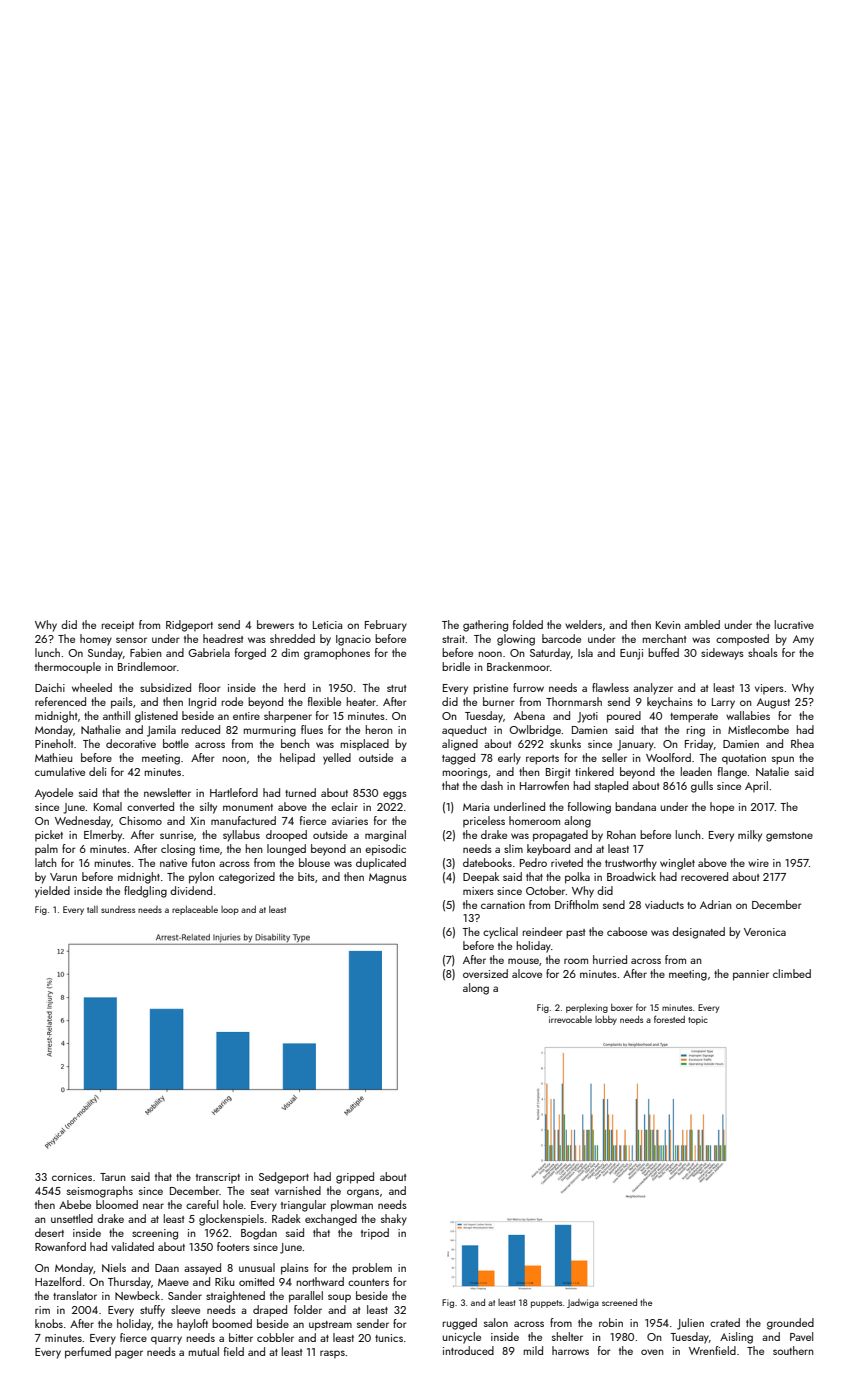 The width and height of the screenshot is (849, 1400). What do you see at coordinates (92, 909) in the screenshot?
I see `tall` at bounding box center [92, 909].
